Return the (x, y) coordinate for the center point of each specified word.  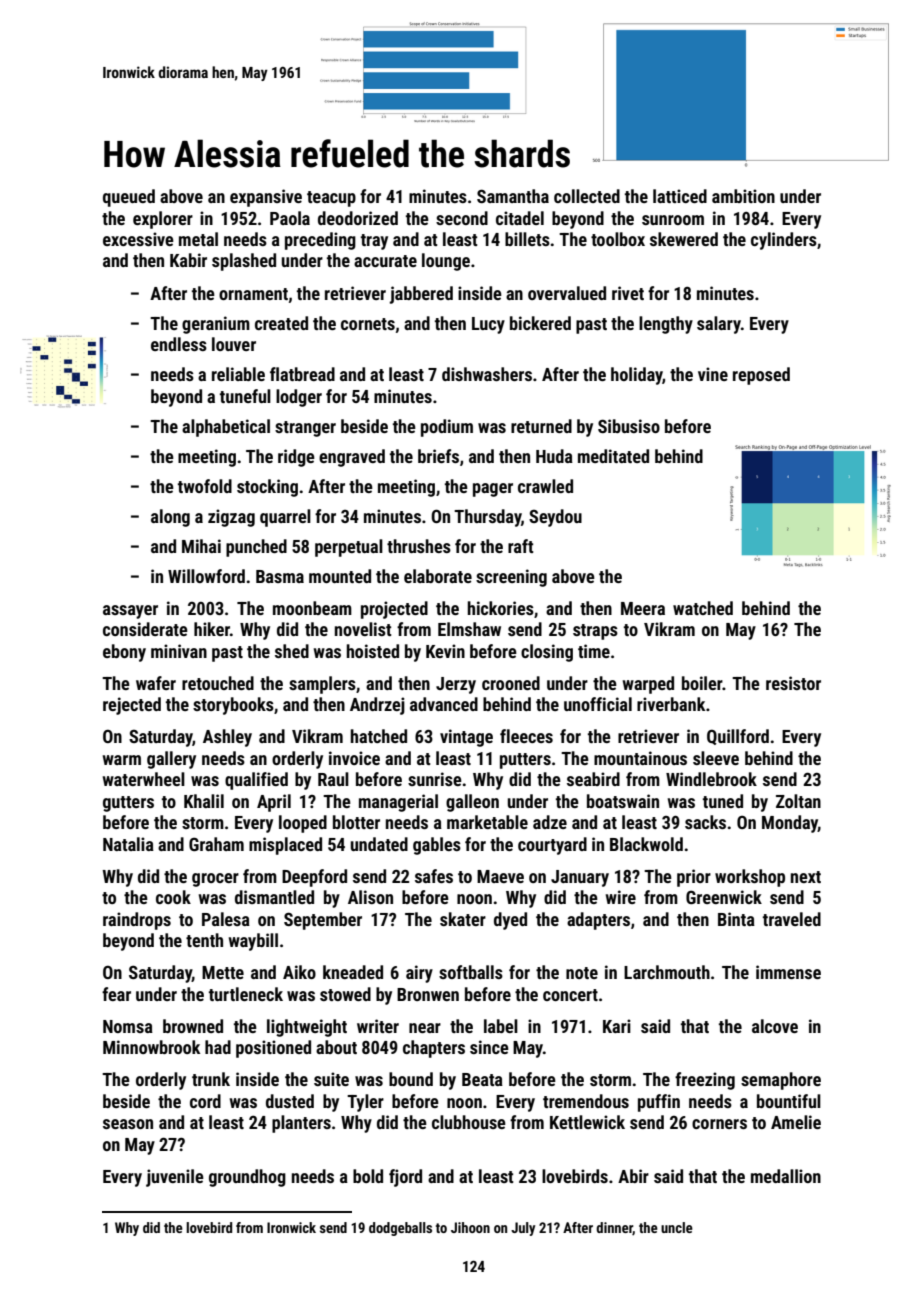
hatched (379, 736)
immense (788, 972)
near (425, 1028)
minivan (179, 651)
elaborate (438, 576)
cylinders (784, 241)
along (170, 518)
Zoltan (798, 801)
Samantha (513, 196)
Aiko (299, 972)
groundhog (247, 1178)
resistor (793, 683)
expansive (266, 198)
